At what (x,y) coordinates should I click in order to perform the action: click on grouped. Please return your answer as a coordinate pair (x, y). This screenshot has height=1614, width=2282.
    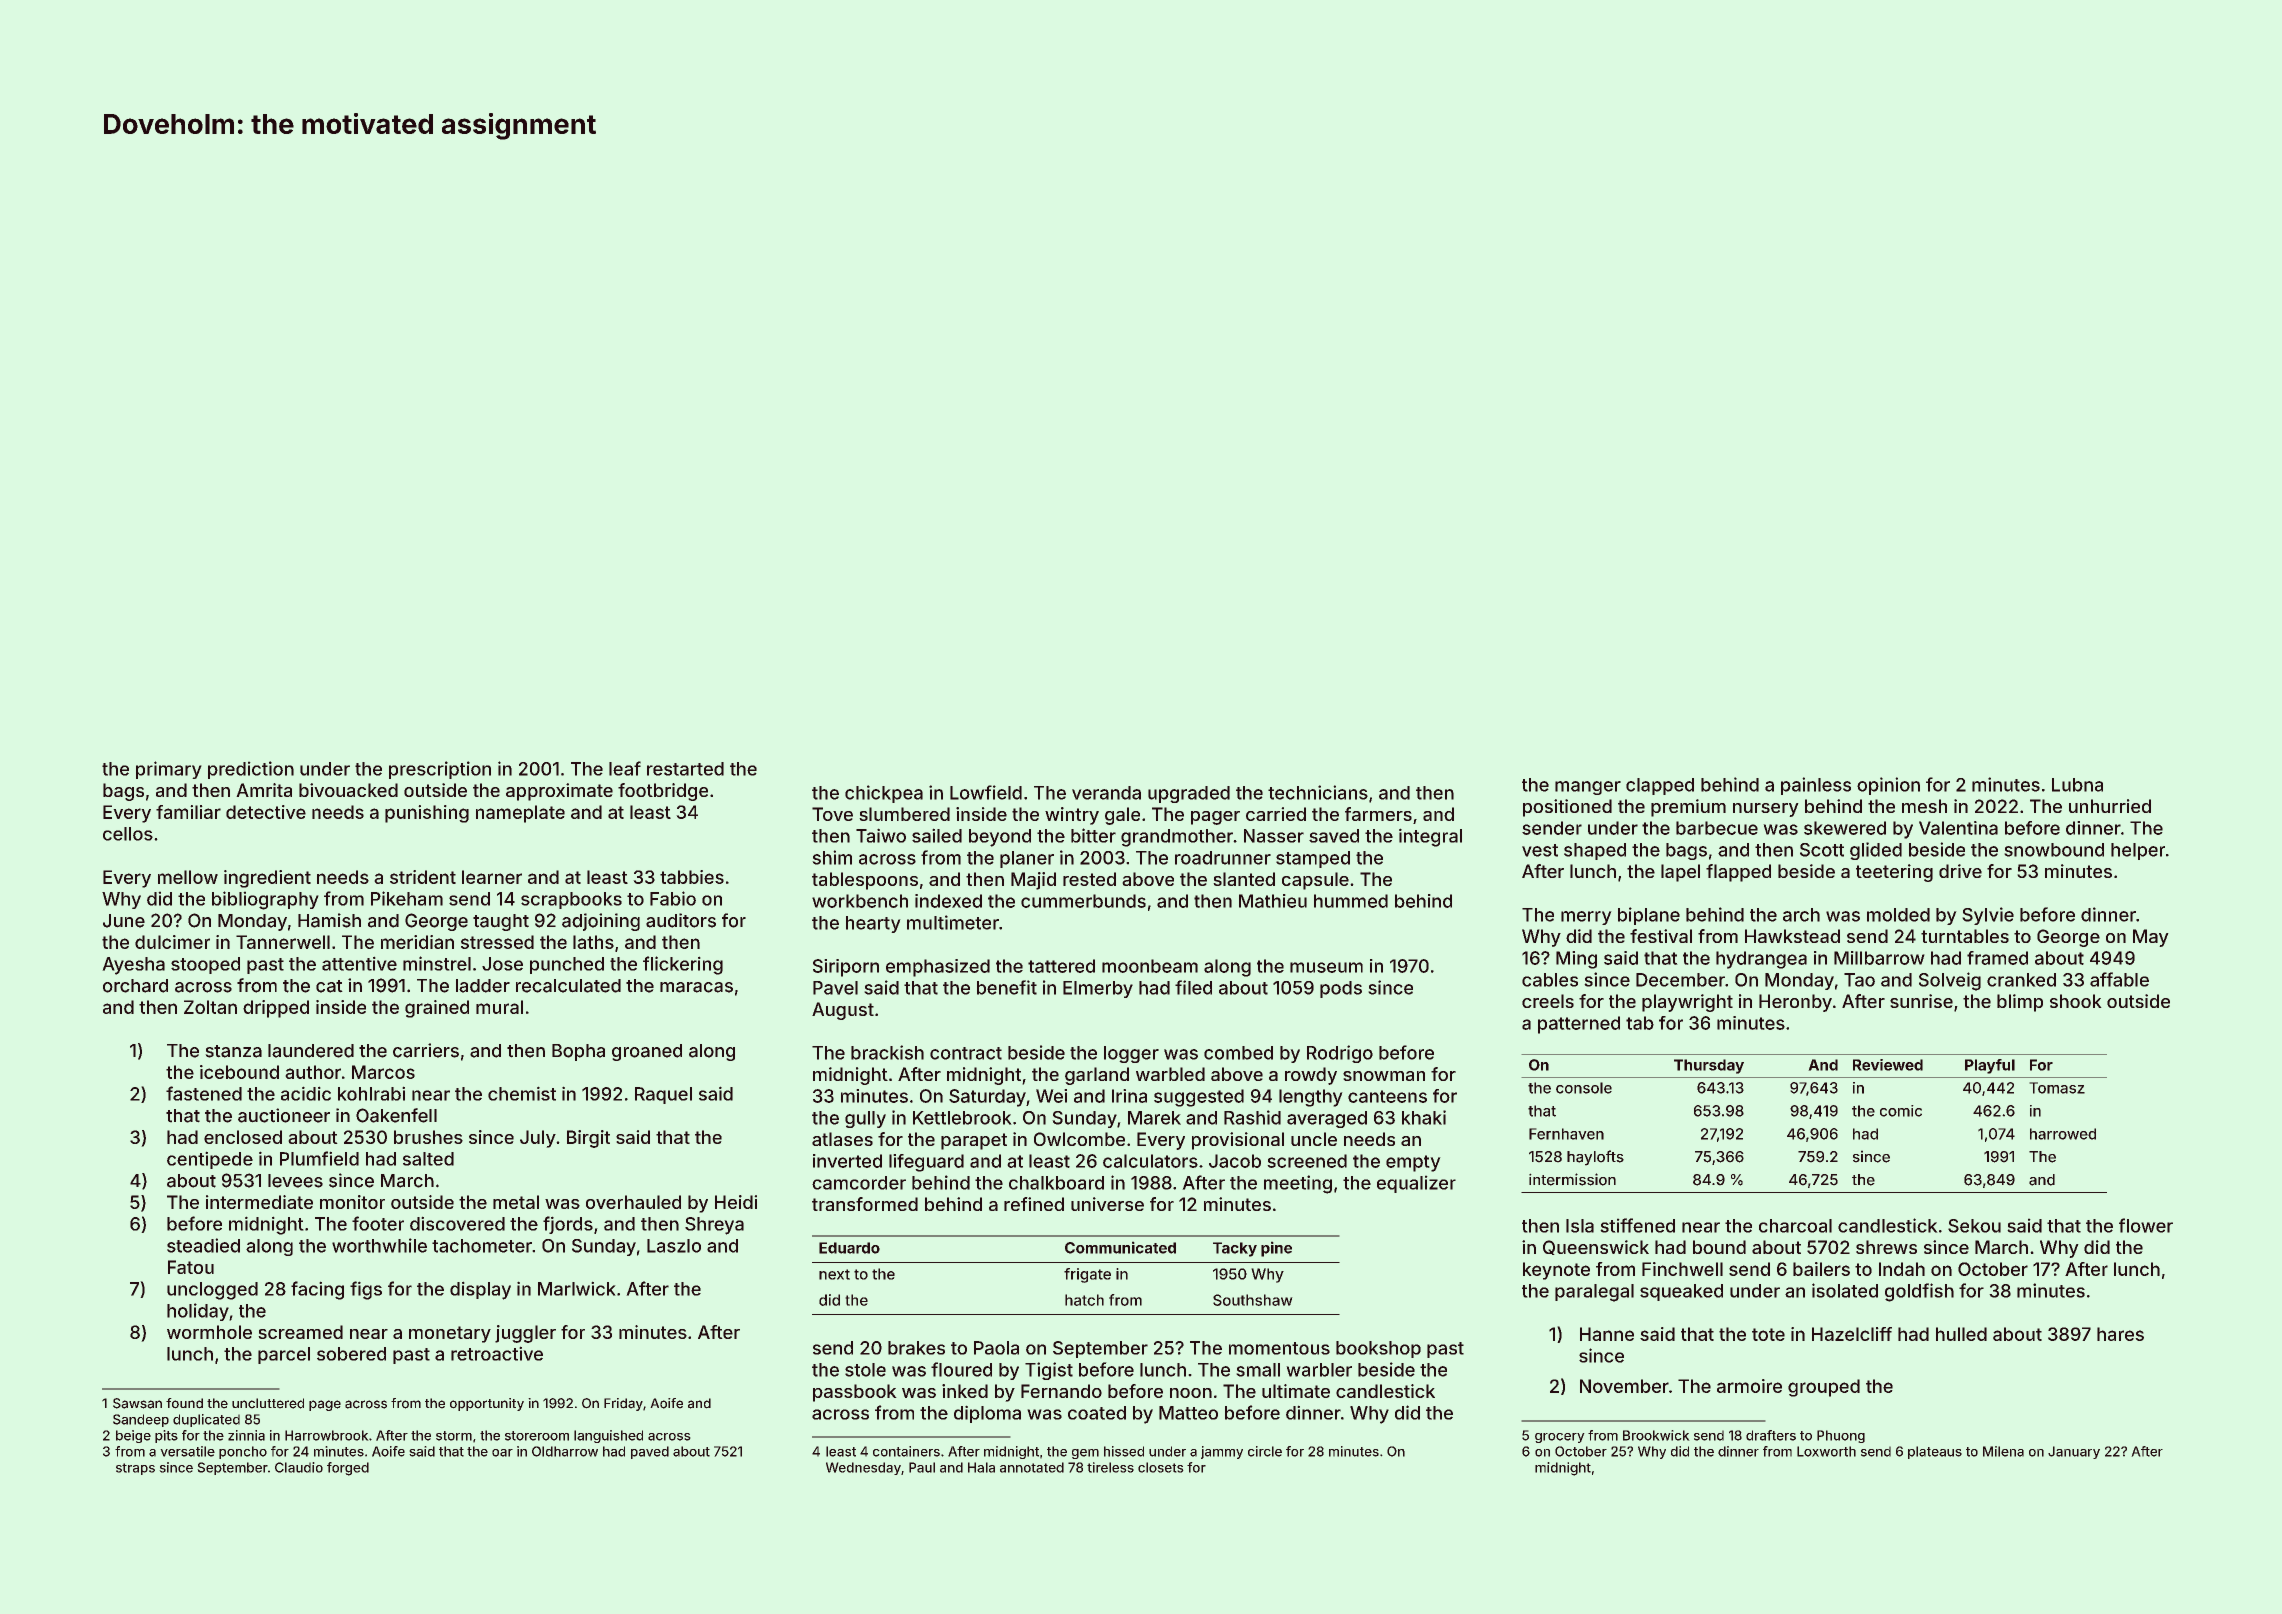
    Looking at the image, I should click on (1824, 1388).
